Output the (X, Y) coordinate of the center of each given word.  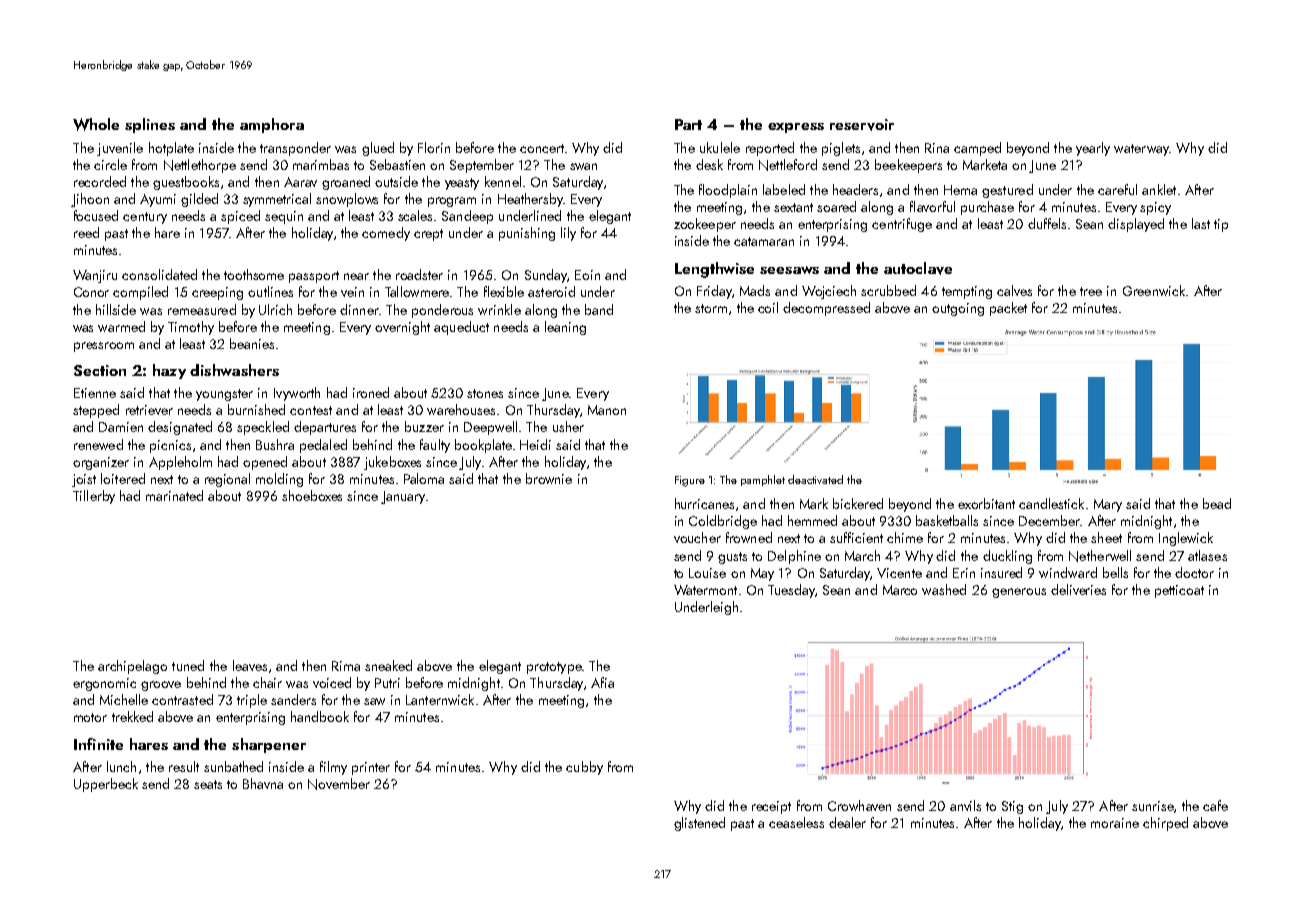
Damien (121, 427)
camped (977, 149)
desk (709, 164)
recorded (100, 181)
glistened (699, 824)
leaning (565, 328)
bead (1217, 503)
